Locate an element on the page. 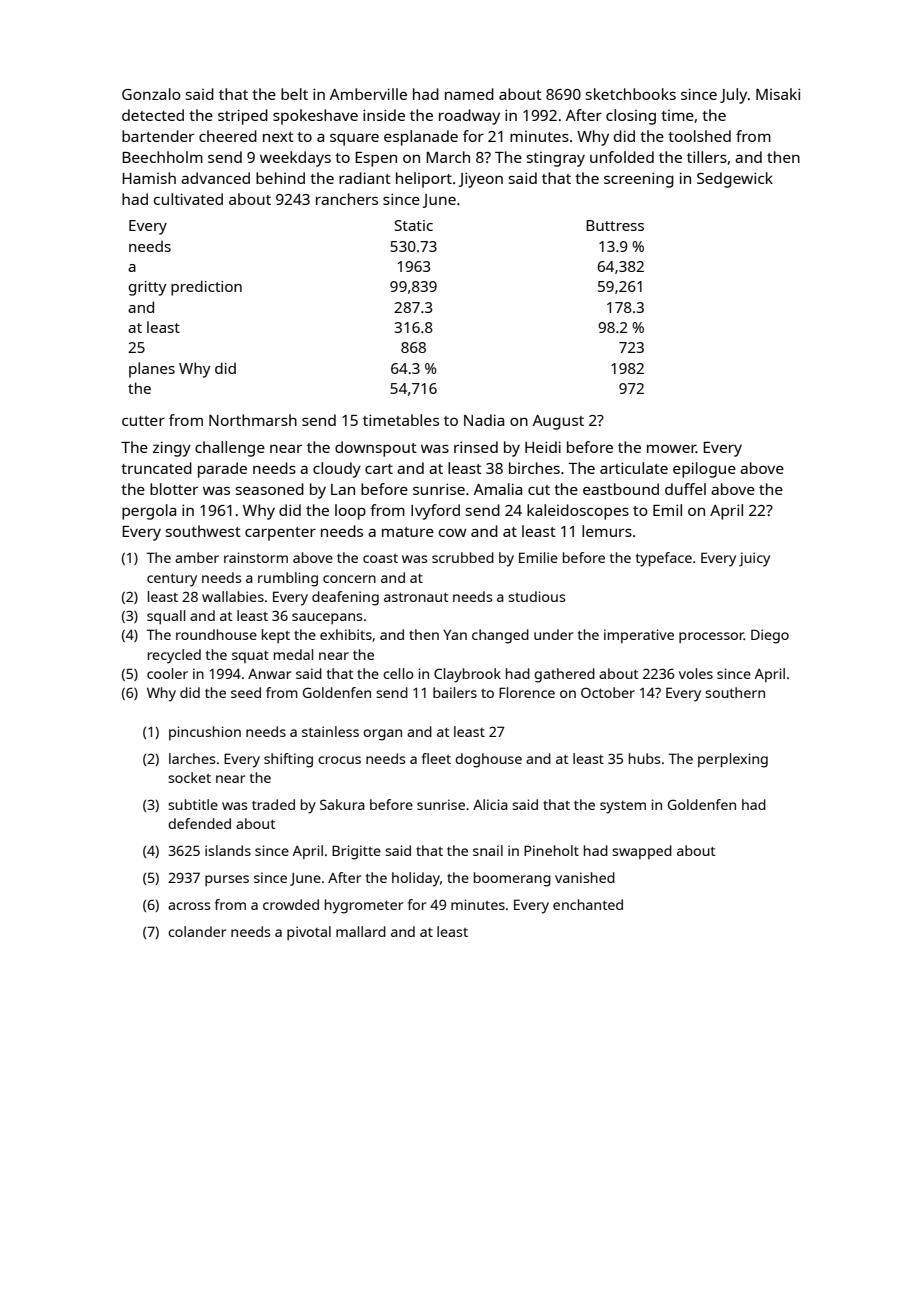 The height and width of the image is (1308, 924). cultivated is located at coordinates (188, 199).
